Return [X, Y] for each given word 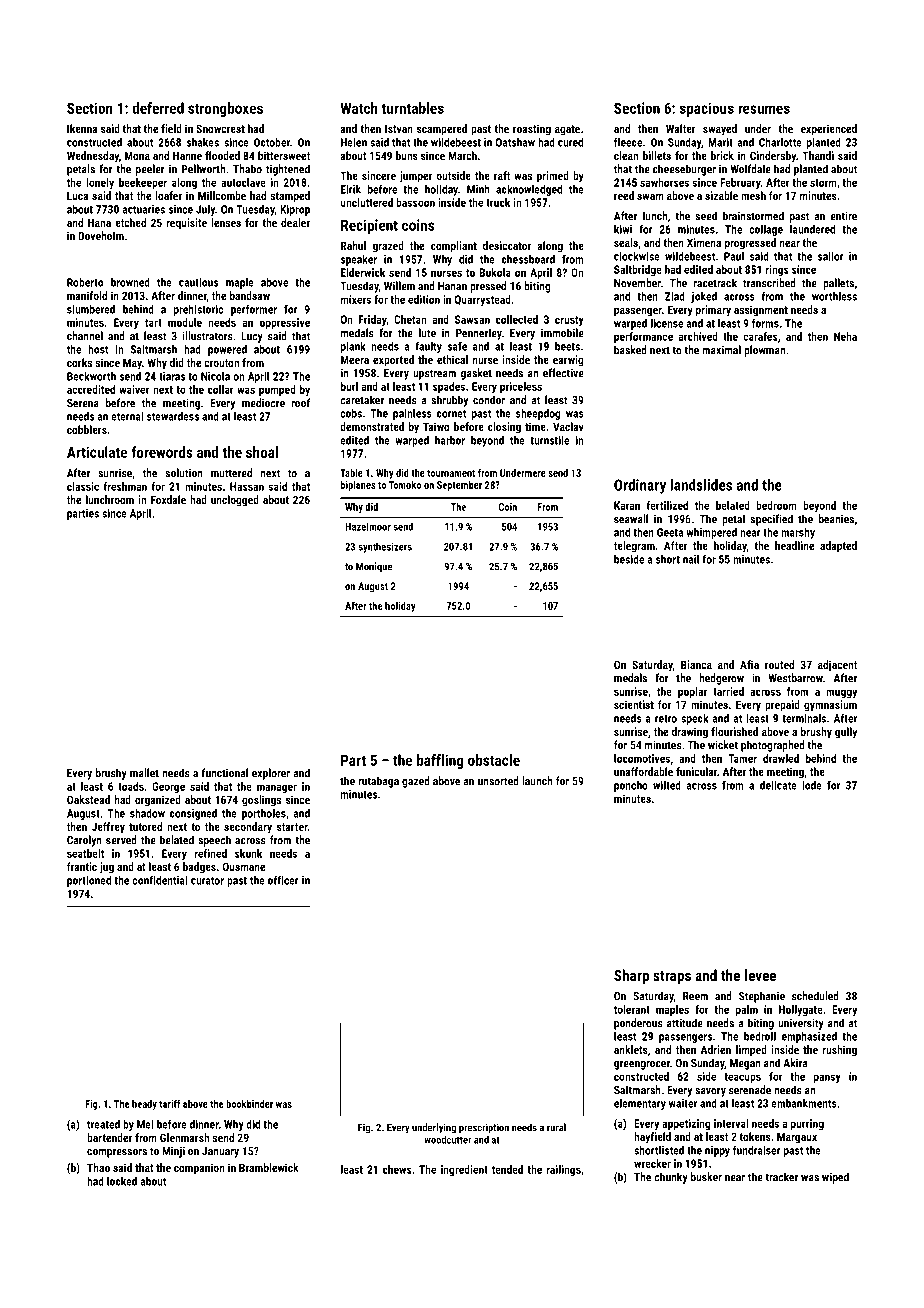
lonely [100, 183]
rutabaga [378, 782]
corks [79, 362]
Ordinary [640, 486]
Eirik [351, 189]
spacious [707, 109]
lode [812, 785]
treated [103, 1124]
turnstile [550, 440]
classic [83, 486]
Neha [845, 336]
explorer [271, 774]
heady [144, 1105]
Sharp [631, 976]
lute [427, 333]
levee [760, 975]
